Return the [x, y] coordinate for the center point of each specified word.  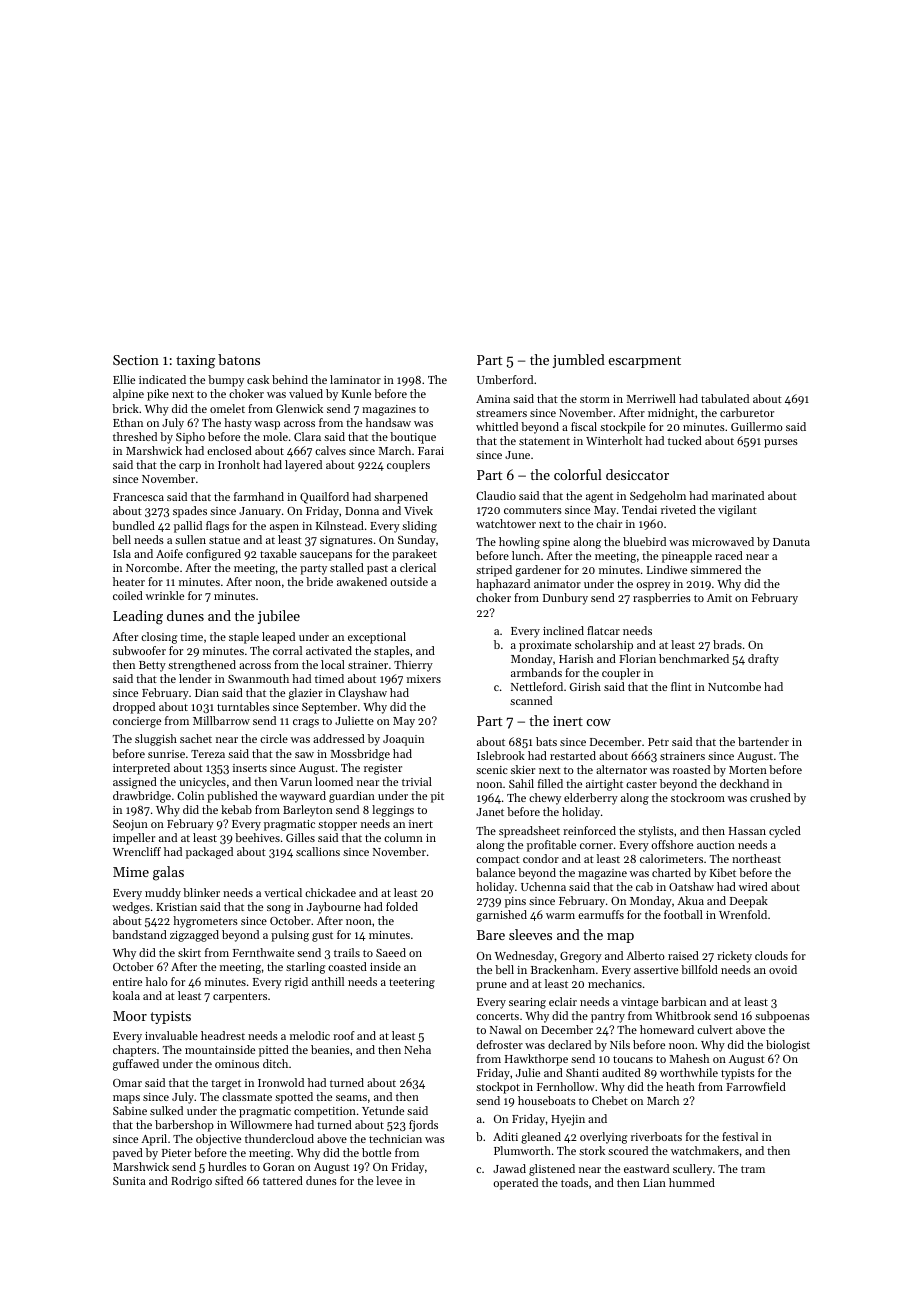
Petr [658, 742]
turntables [243, 706]
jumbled [579, 361]
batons [239, 359]
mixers [424, 679]
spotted [294, 1098]
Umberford [505, 379]
